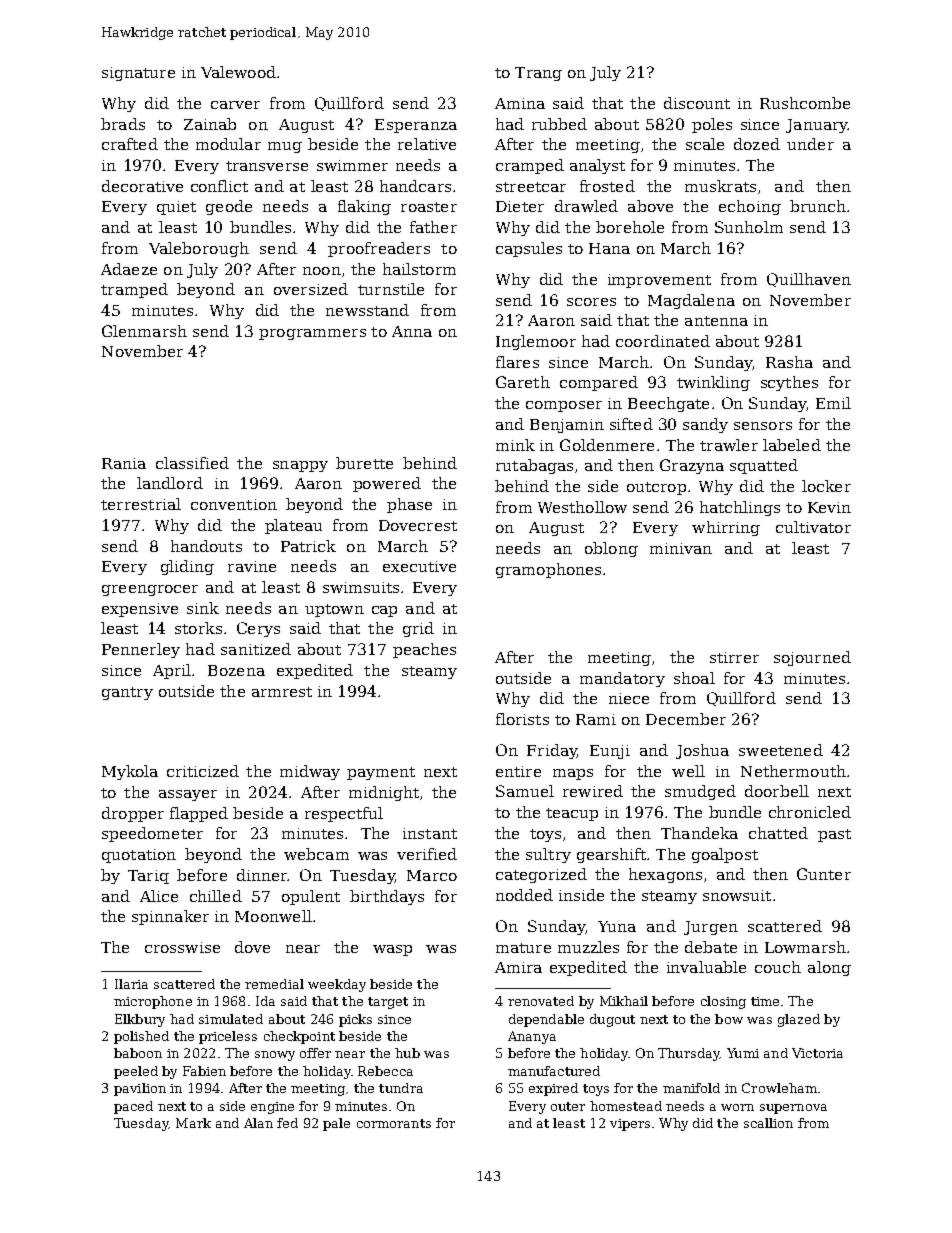 The width and height of the page is (952, 1233). What do you see at coordinates (138, 1053) in the page?
I see `baboon` at bounding box center [138, 1053].
